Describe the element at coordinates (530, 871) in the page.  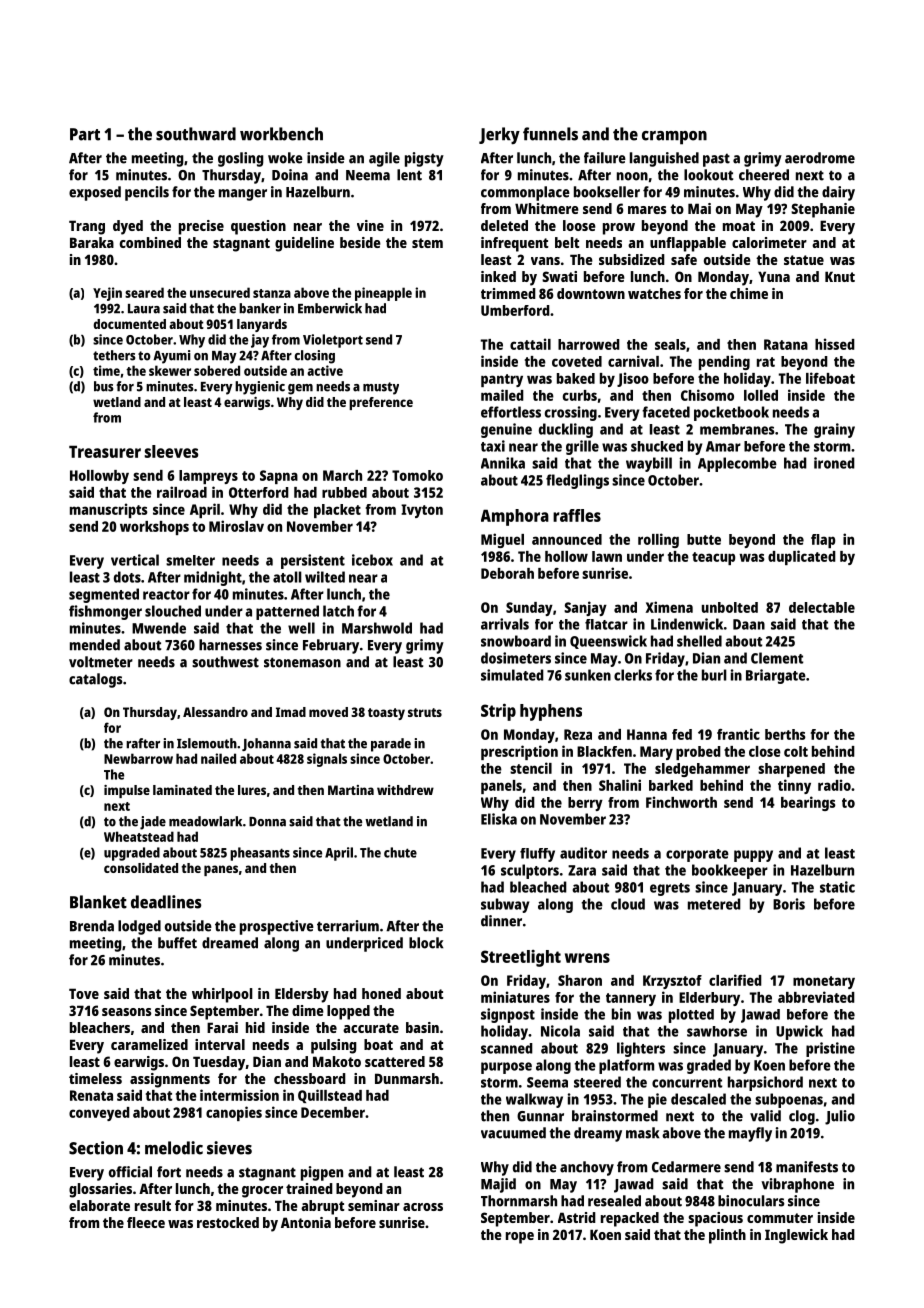
I see `sculptors` at that location.
